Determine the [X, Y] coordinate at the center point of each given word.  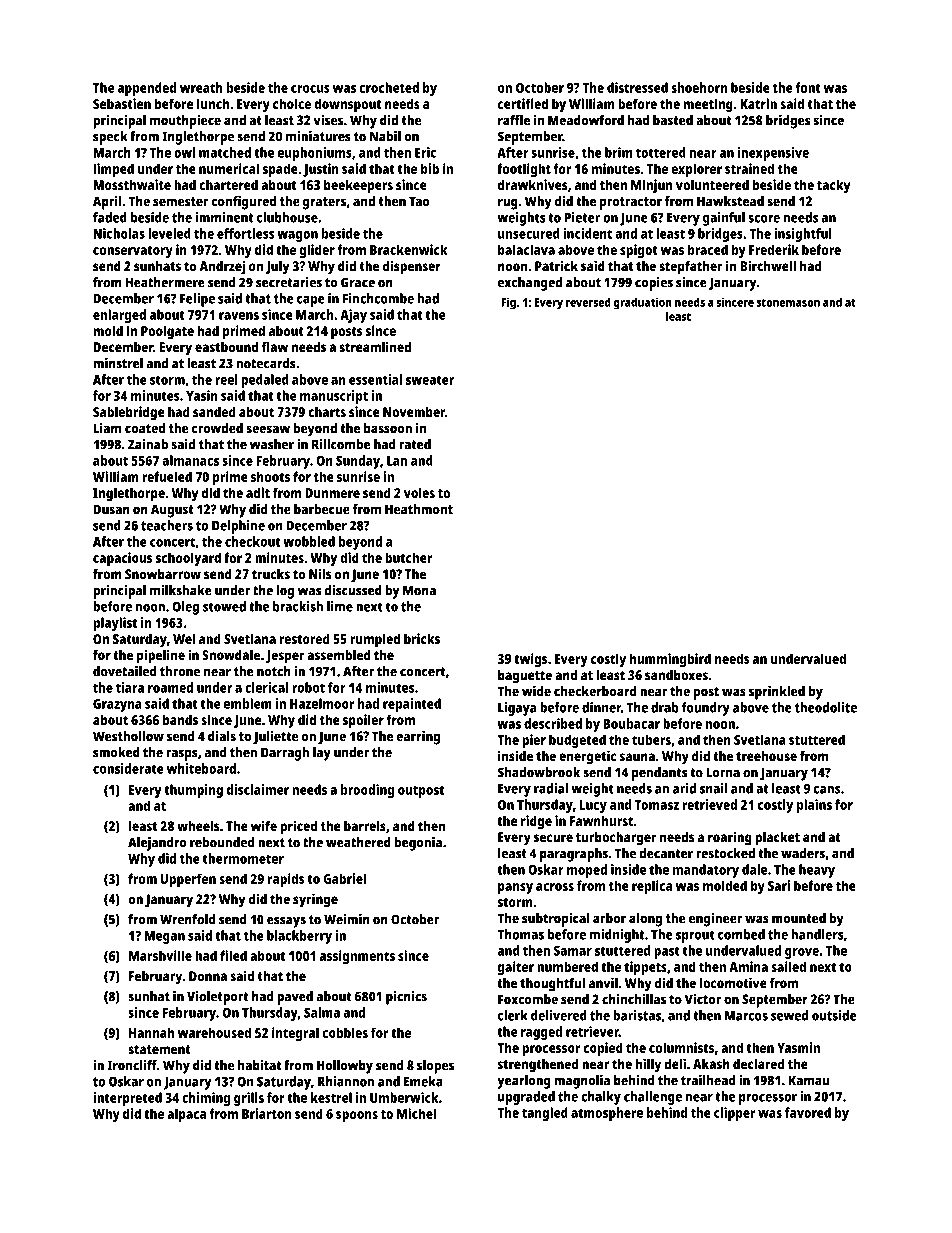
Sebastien [122, 103]
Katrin [758, 103]
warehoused [214, 1032]
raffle [514, 120]
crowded [217, 428]
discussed [353, 590]
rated [415, 444]
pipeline [161, 656]
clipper [735, 1114]
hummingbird [670, 660]
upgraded [526, 1098]
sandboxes [676, 675]
